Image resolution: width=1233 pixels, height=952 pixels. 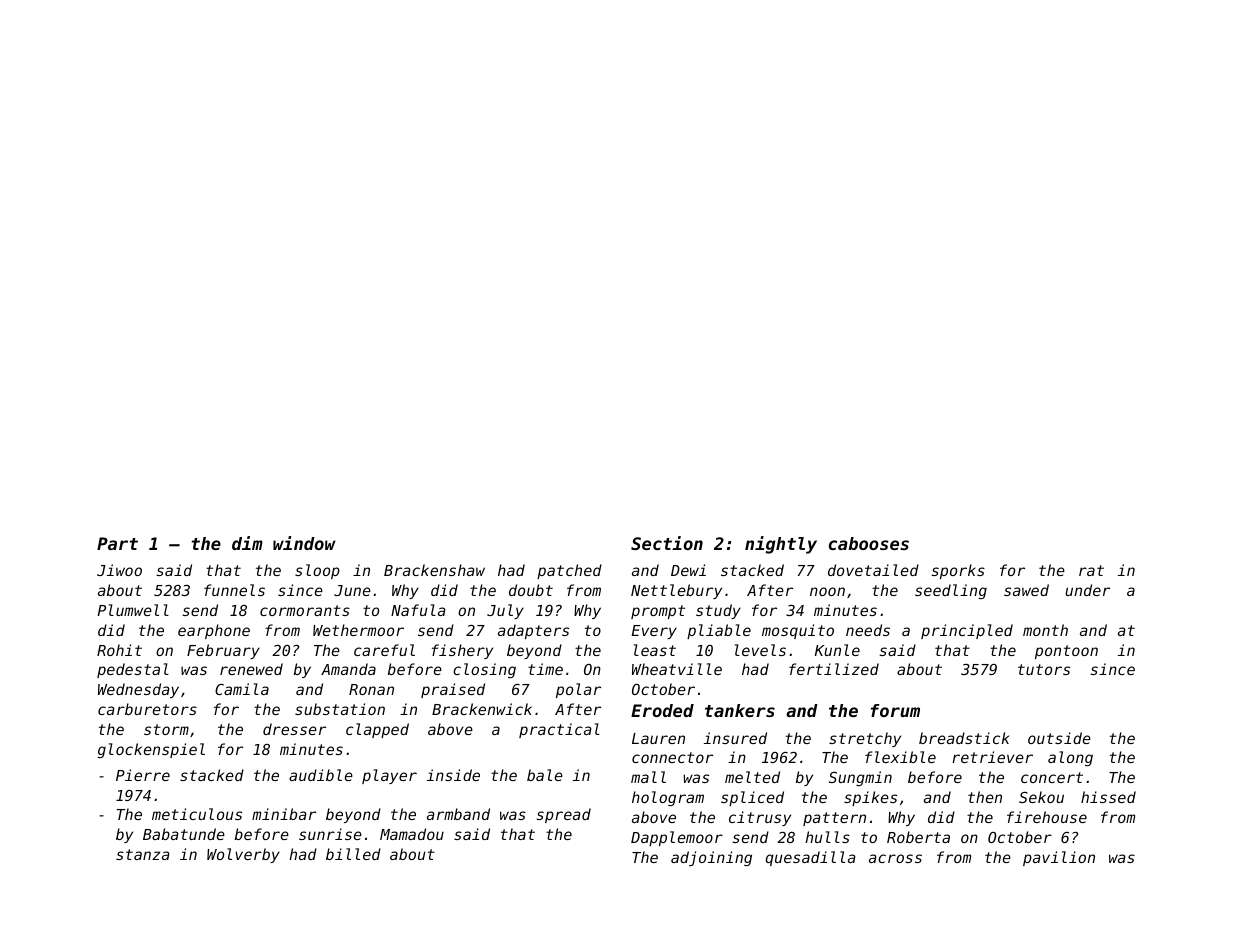 I want to click on Pierre, so click(x=143, y=775).
